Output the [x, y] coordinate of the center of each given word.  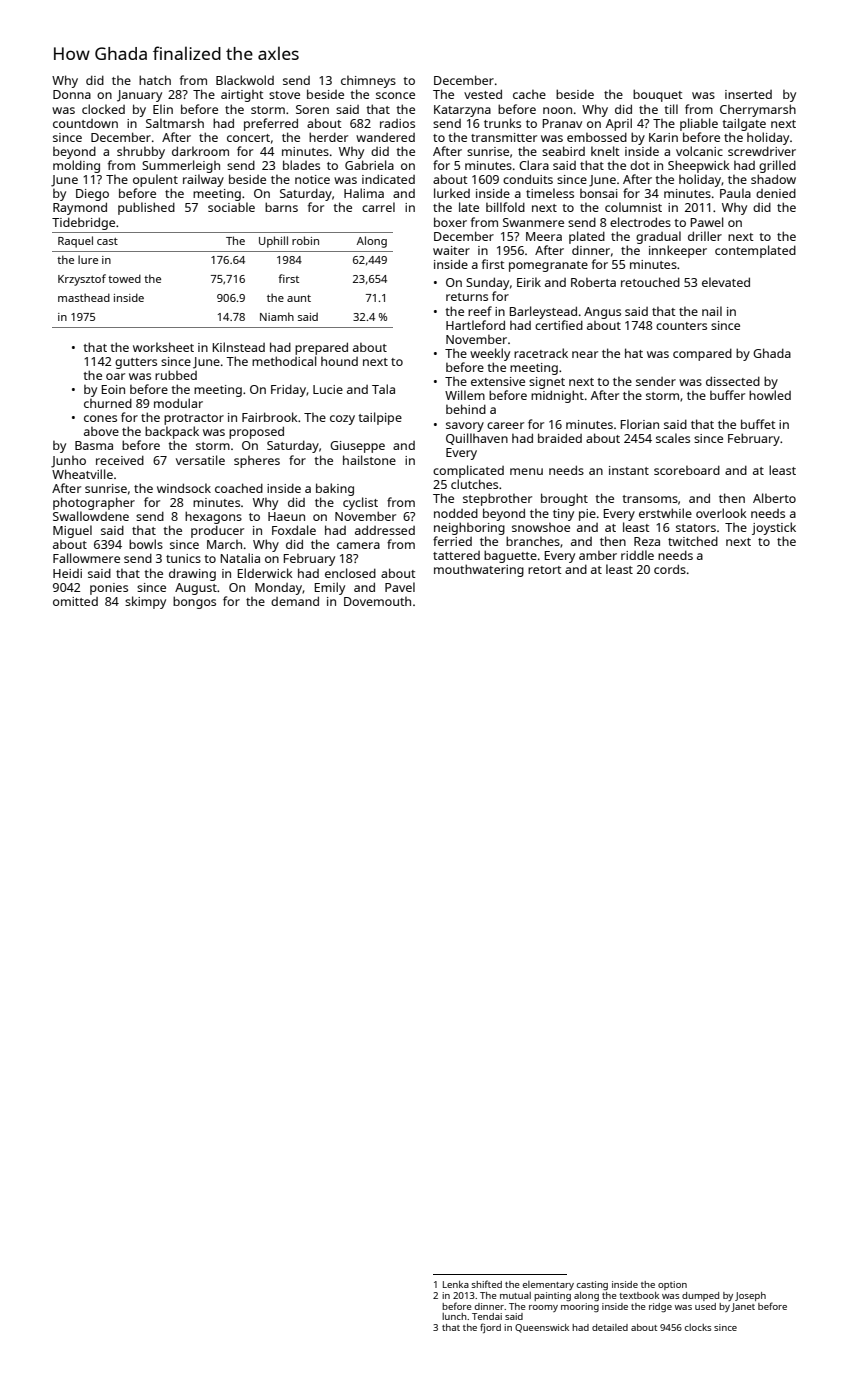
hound [339, 361]
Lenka [456, 1284]
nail [712, 311]
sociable [231, 207]
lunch [454, 1316]
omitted [75, 601]
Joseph [750, 1296]
